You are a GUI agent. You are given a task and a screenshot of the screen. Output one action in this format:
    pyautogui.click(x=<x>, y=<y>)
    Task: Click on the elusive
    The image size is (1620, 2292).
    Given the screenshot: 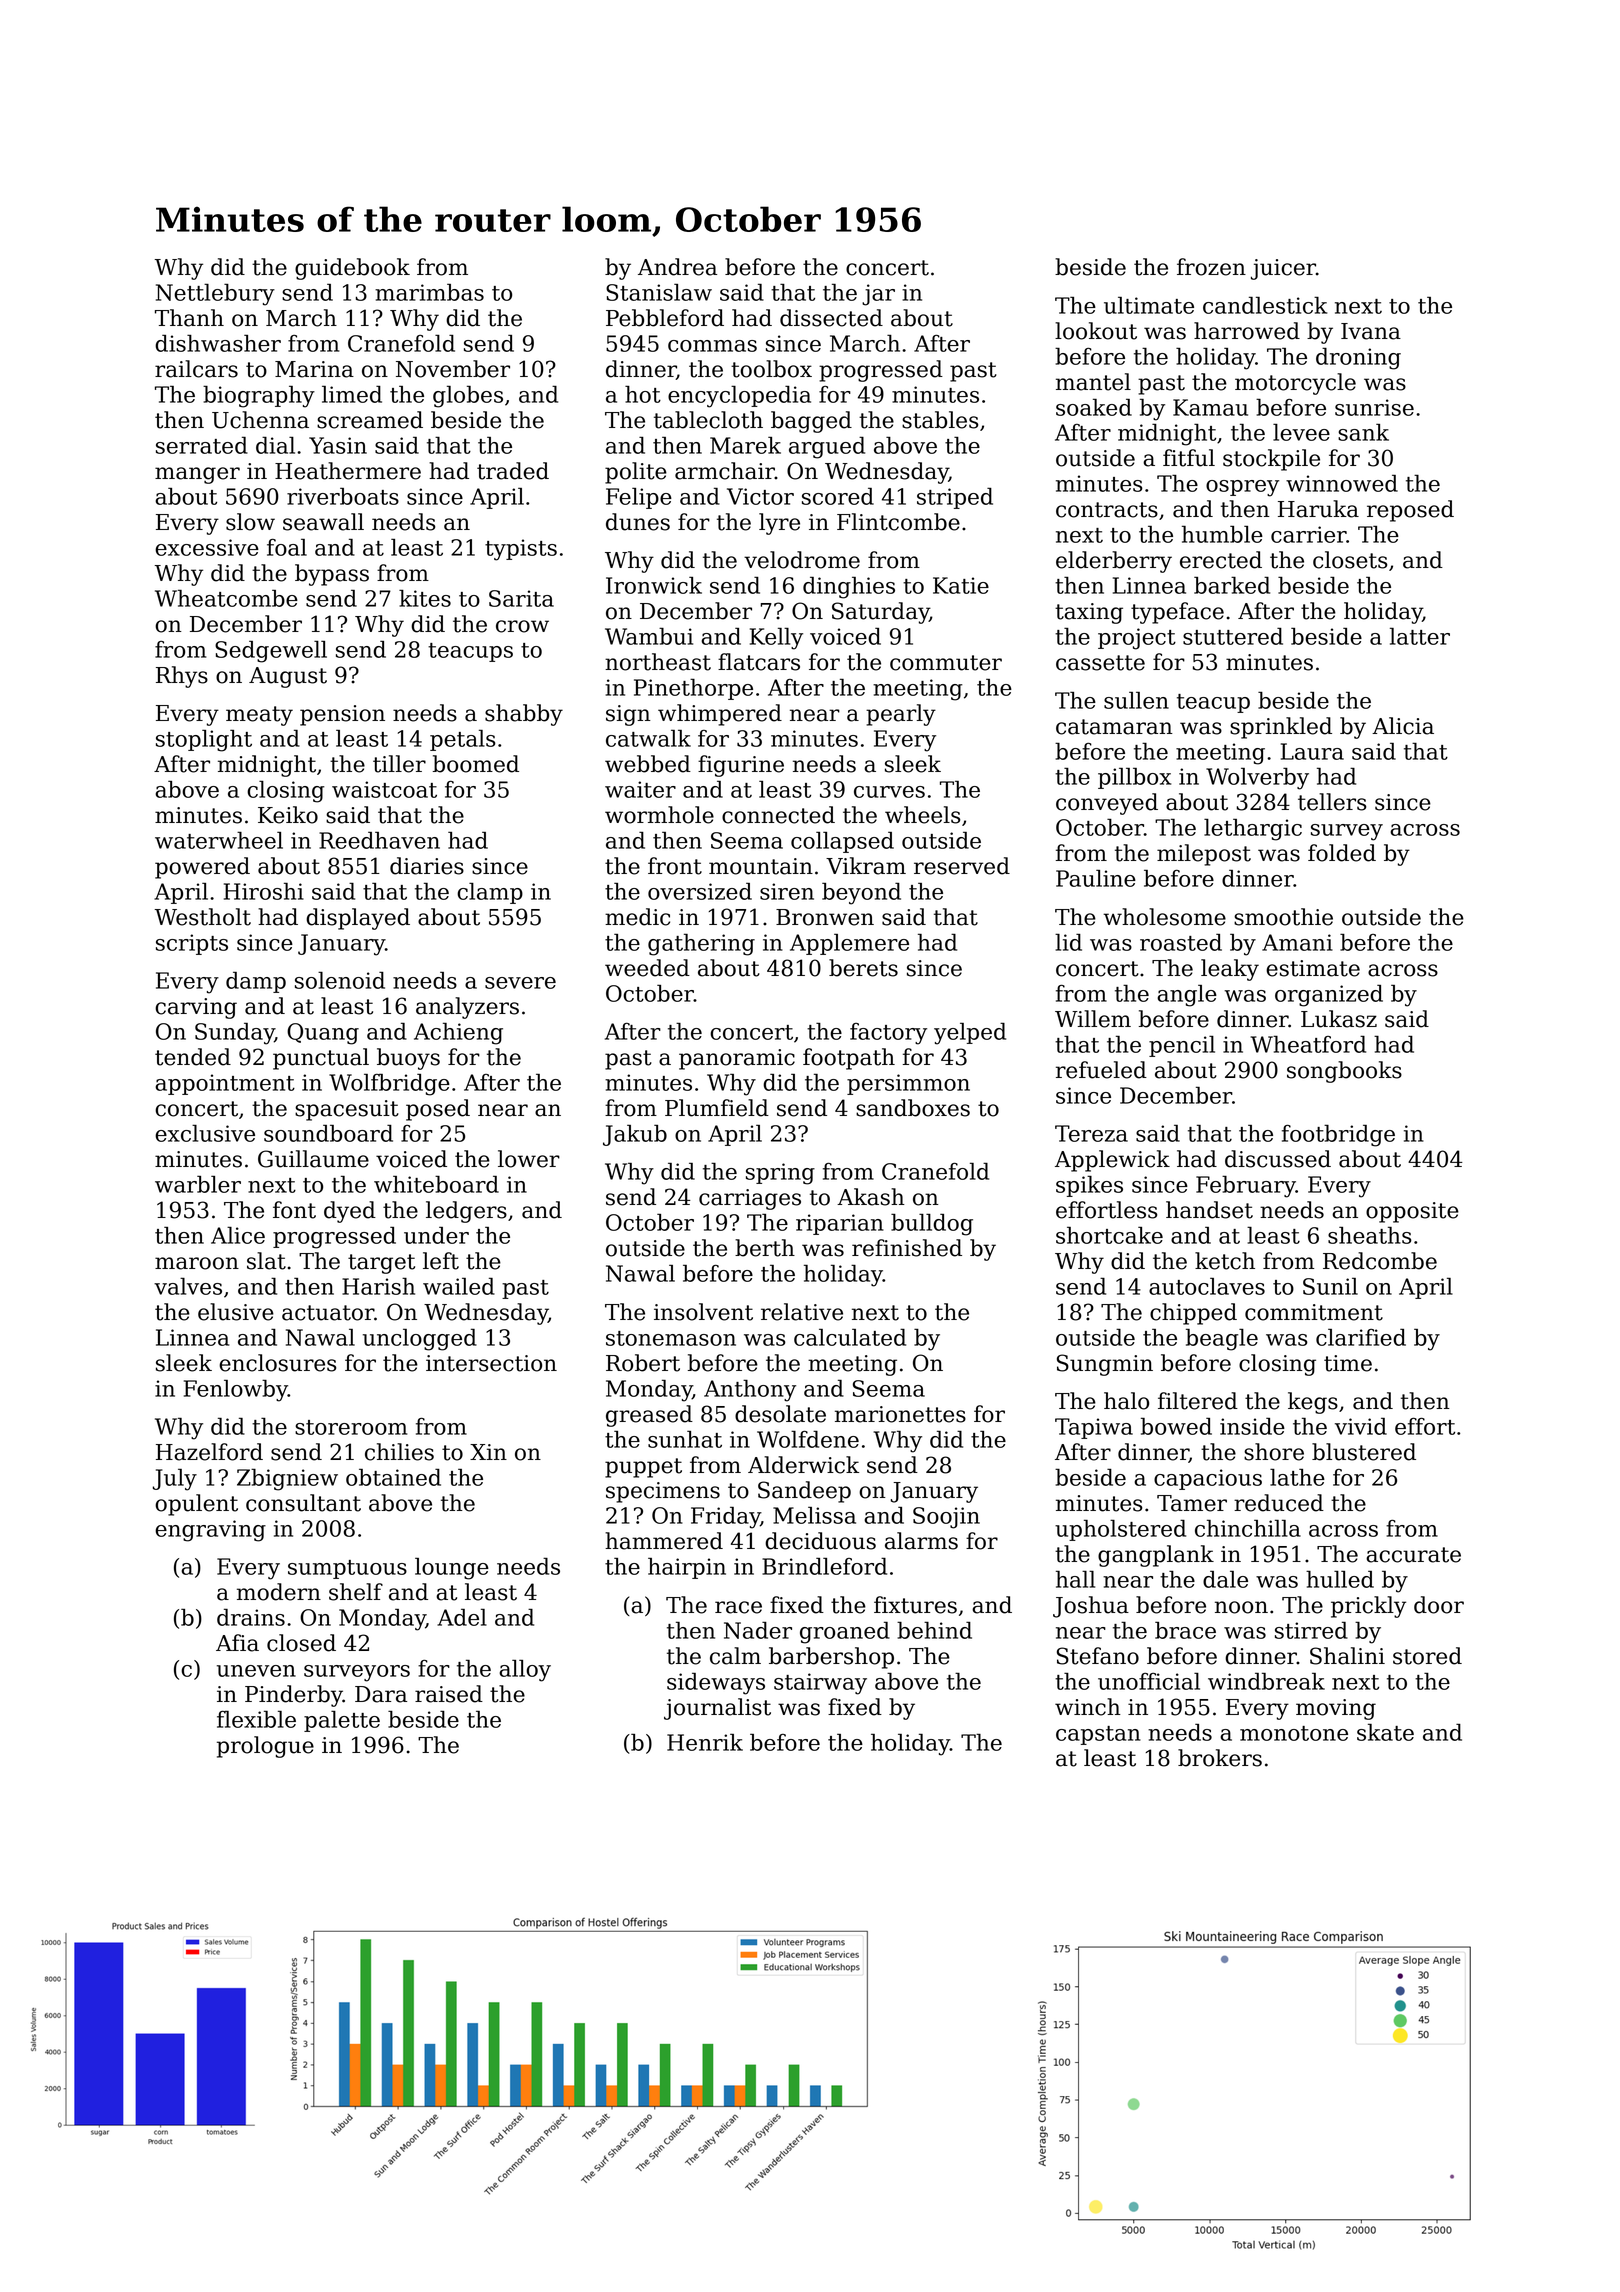 What is the action you would take?
    pyautogui.click(x=236, y=1312)
